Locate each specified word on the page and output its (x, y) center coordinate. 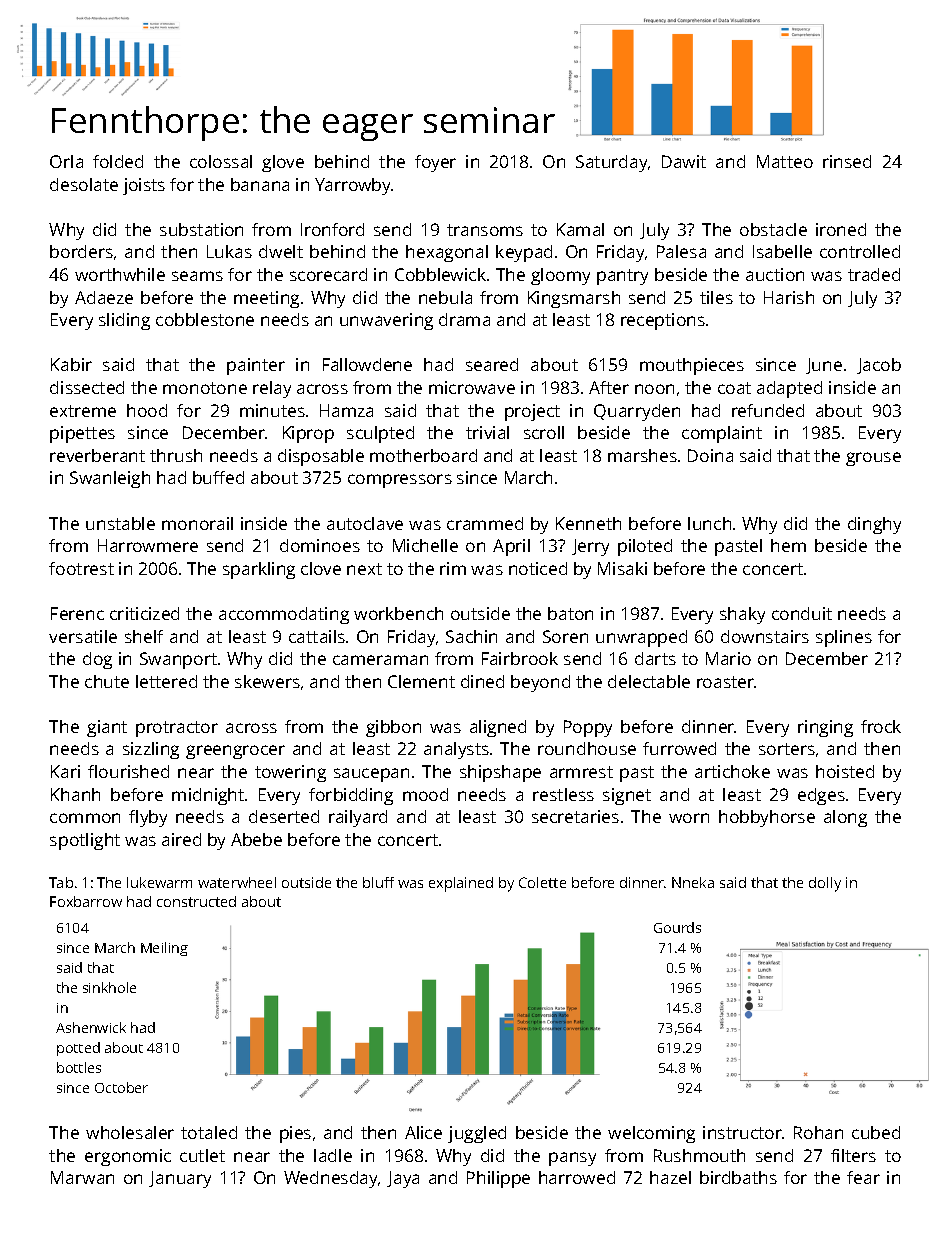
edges (821, 796)
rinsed (847, 161)
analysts (456, 750)
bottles (79, 1067)
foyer (435, 163)
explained (461, 884)
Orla (66, 161)
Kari (65, 771)
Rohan (818, 1132)
